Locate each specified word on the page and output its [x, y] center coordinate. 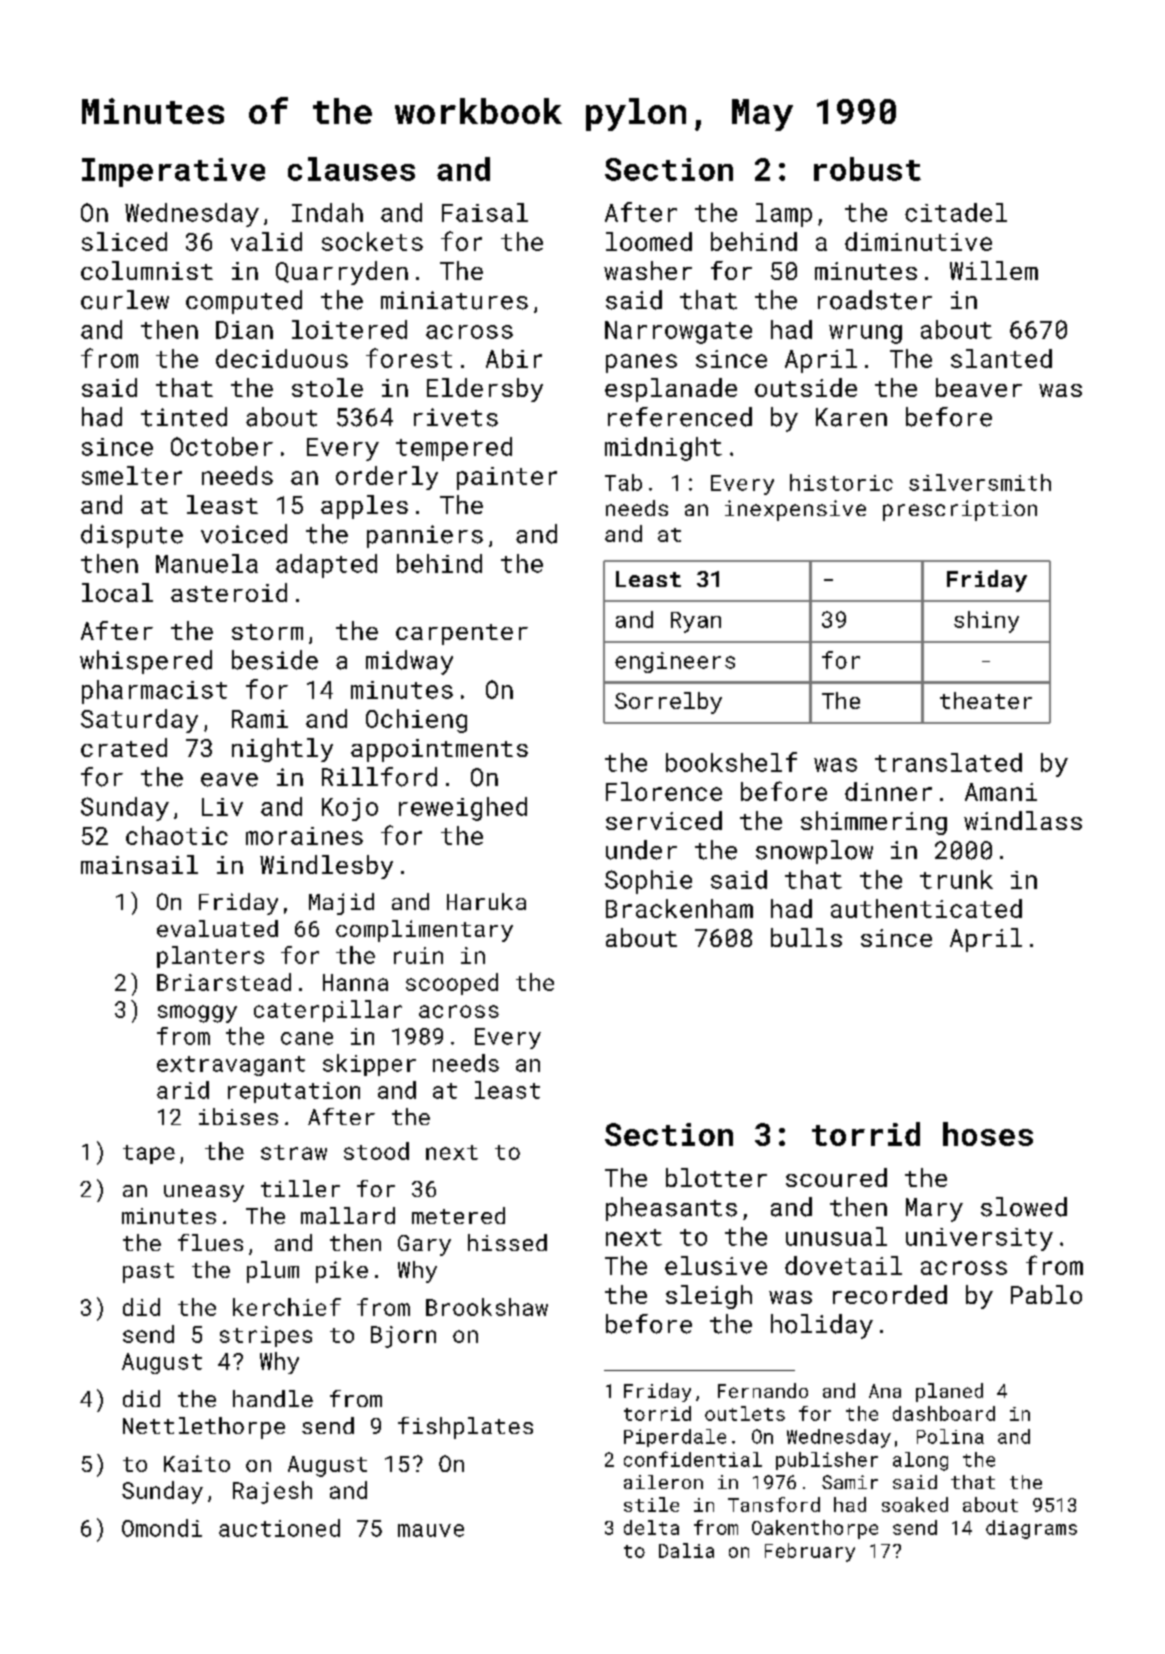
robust [867, 169]
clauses [351, 169]
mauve [431, 1530]
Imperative [173, 172]
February [810, 1552]
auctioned [279, 1528]
